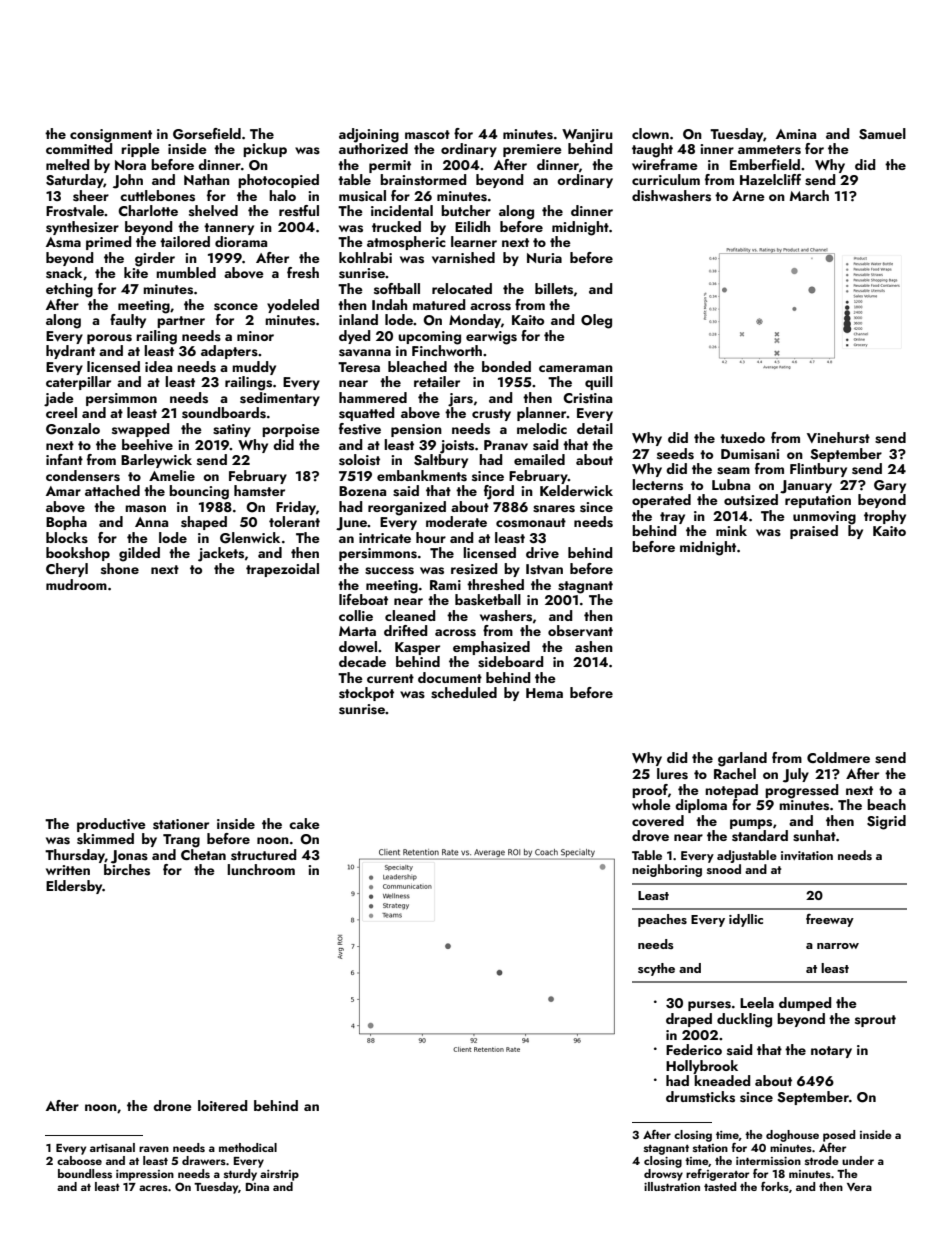  Describe the element at coordinates (818, 501) in the screenshot. I see `reputation` at that location.
